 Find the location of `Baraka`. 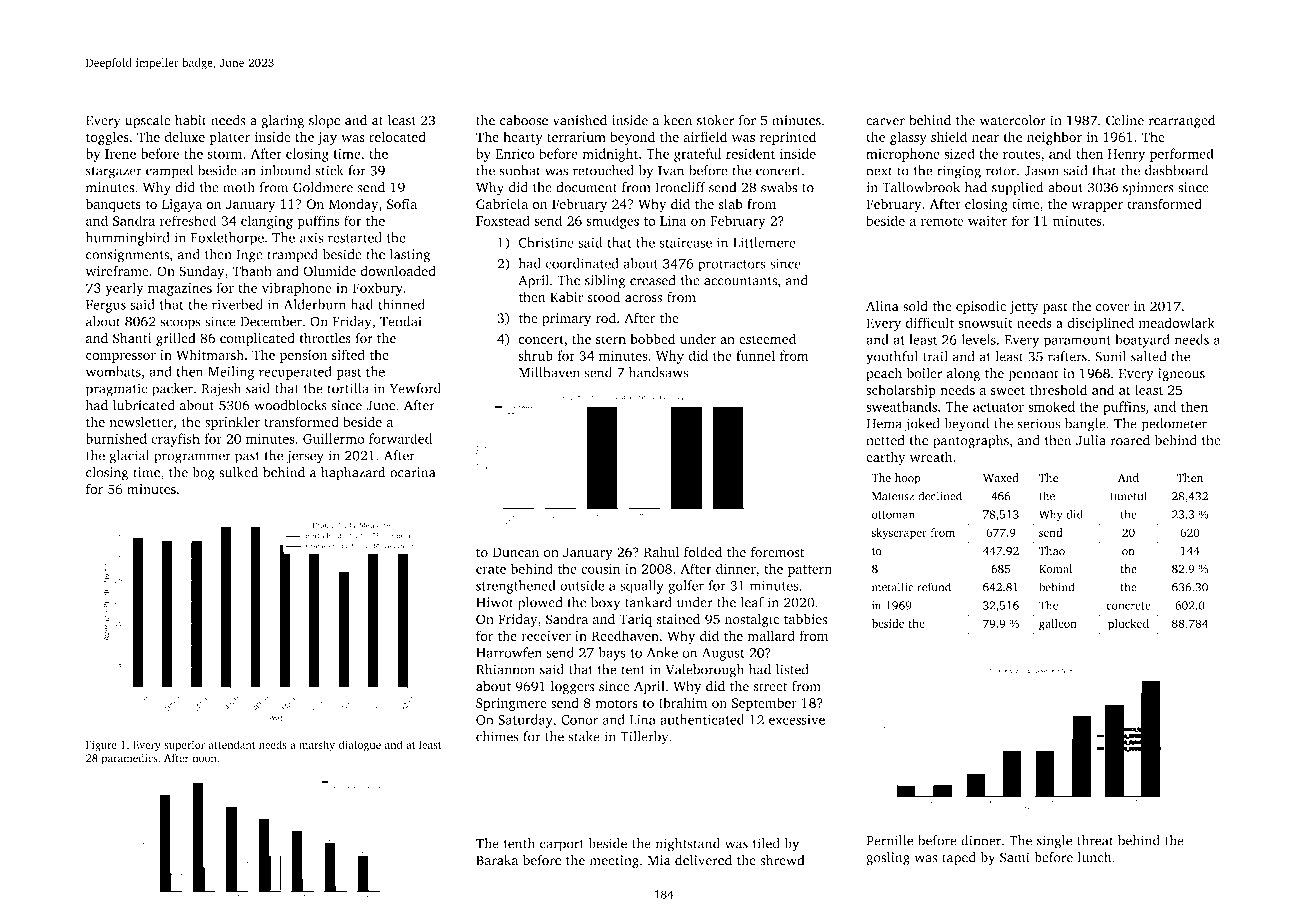

Baraka is located at coordinates (497, 860).
